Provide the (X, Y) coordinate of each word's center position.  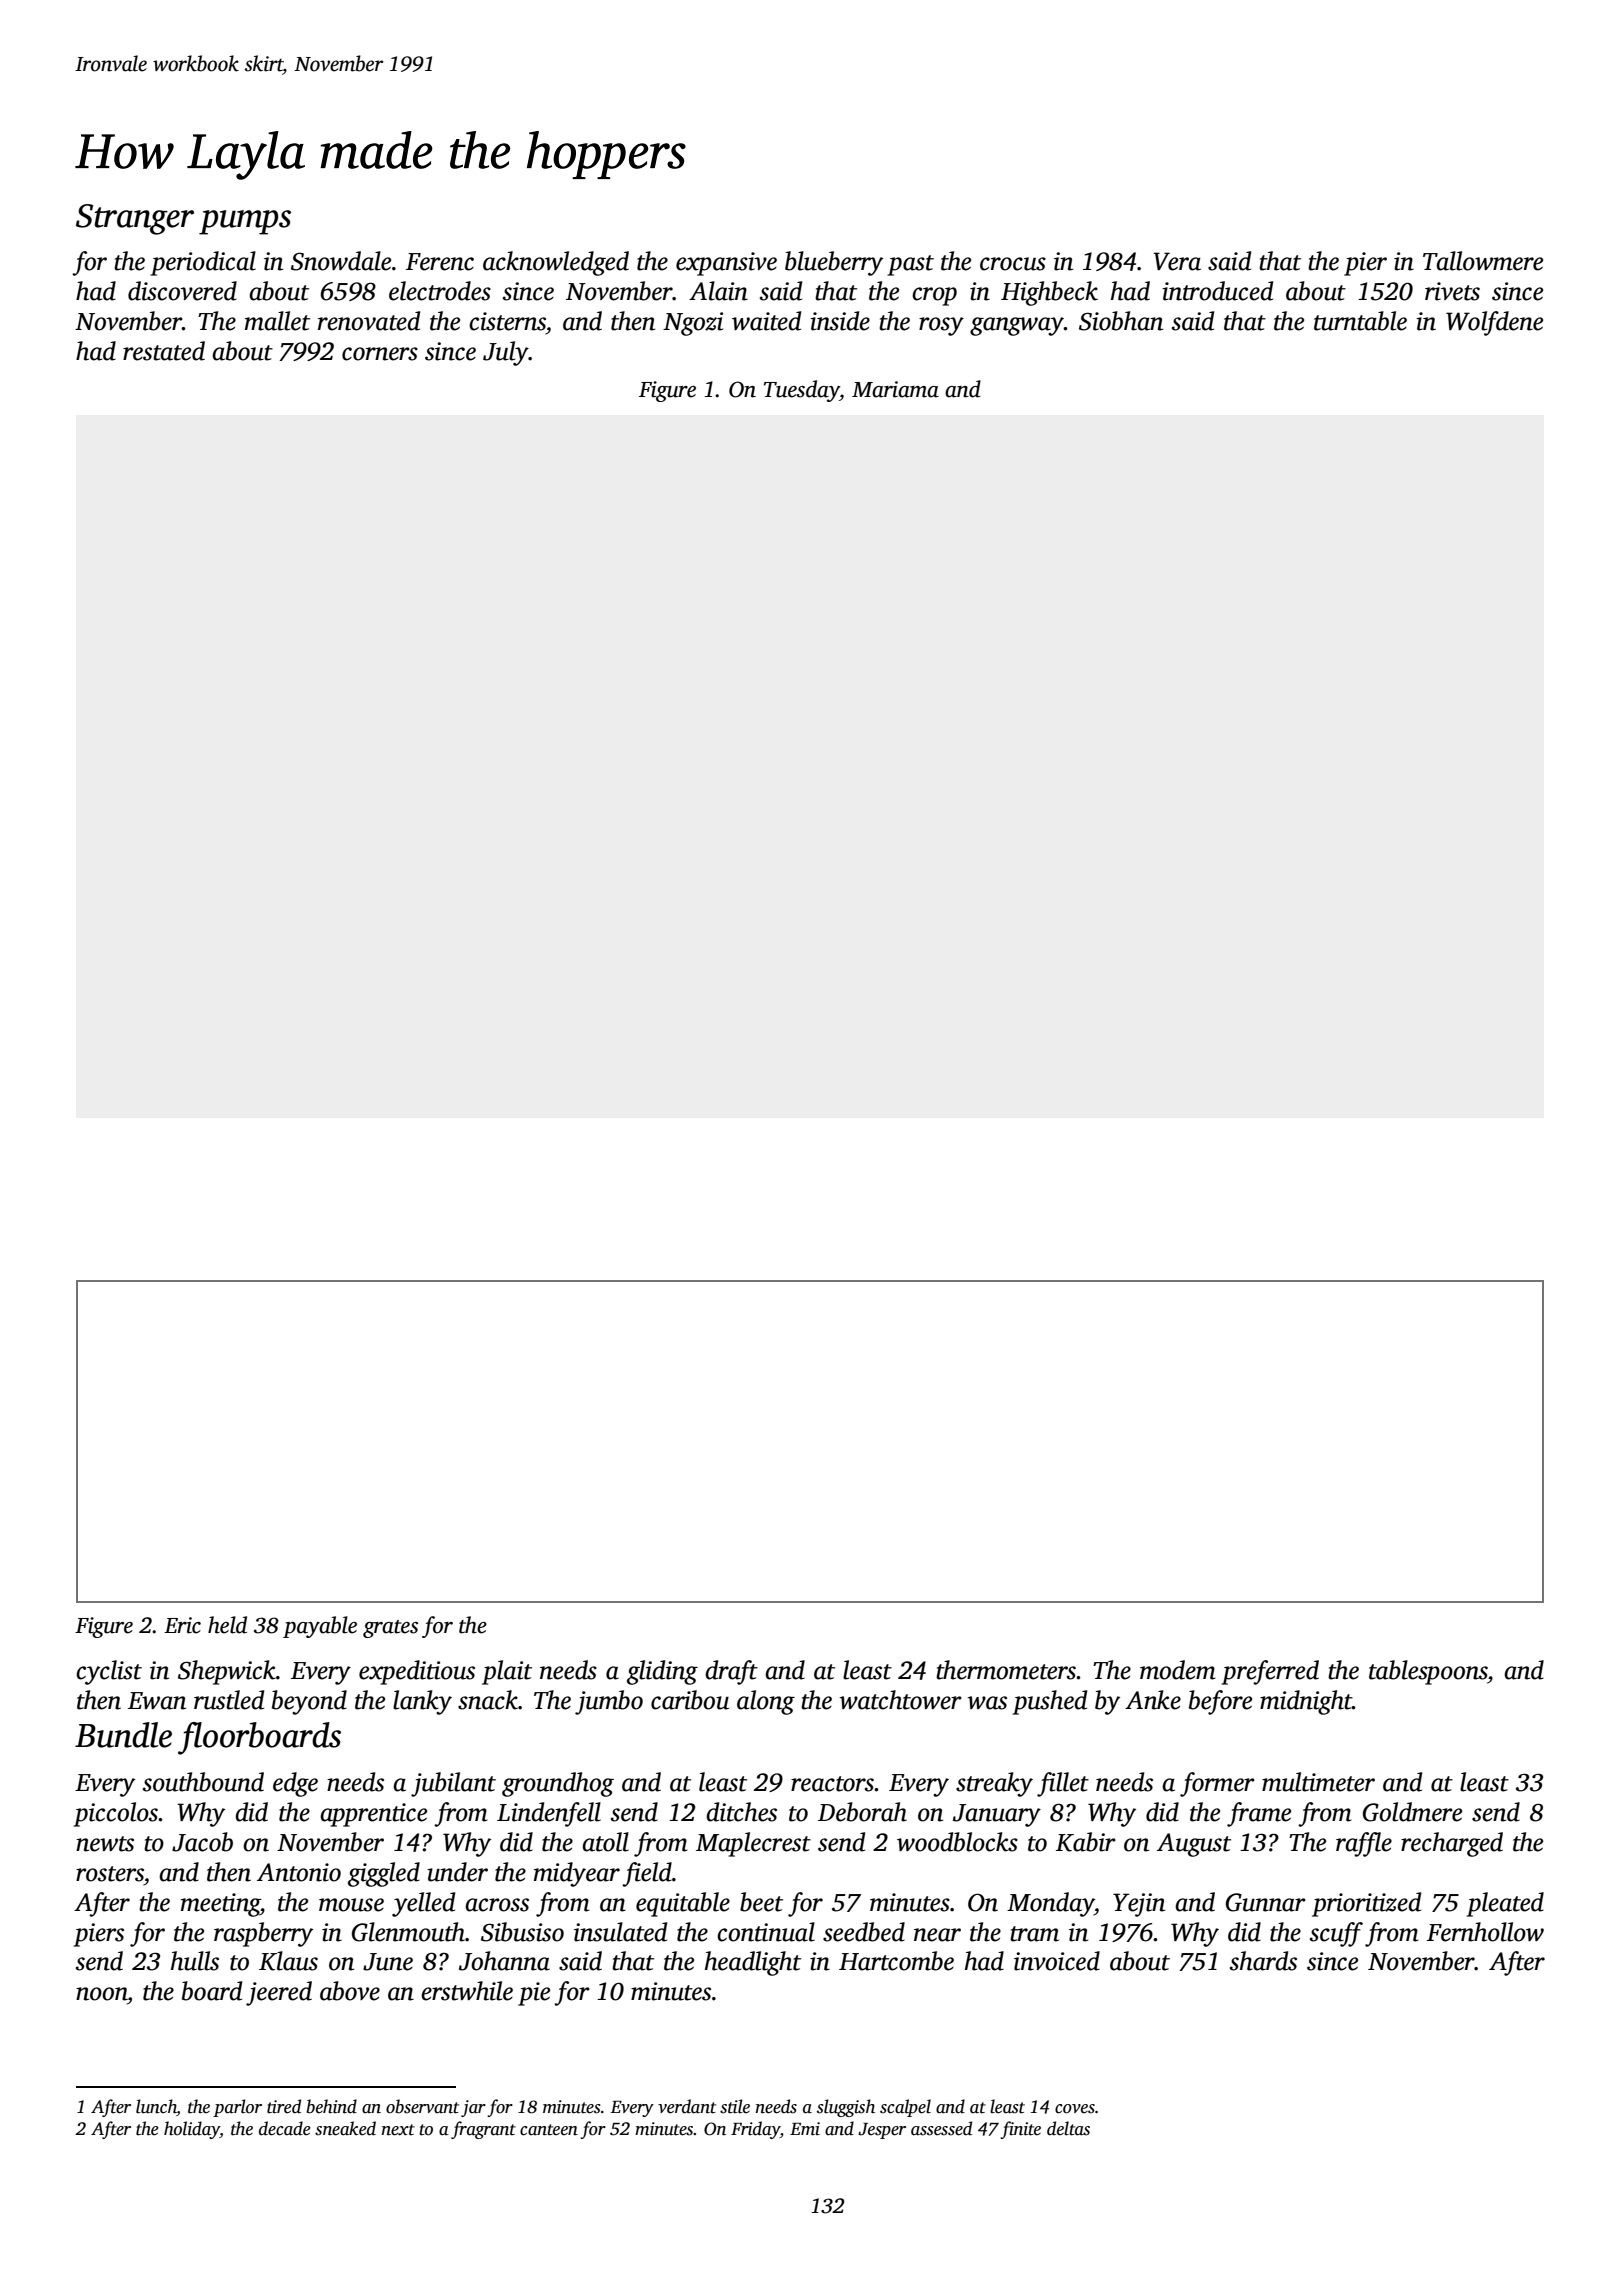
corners (380, 354)
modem (1178, 1670)
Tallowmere (1483, 261)
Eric (182, 1625)
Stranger (135, 219)
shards (1263, 1961)
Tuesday (802, 391)
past (911, 265)
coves (1075, 2109)
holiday (192, 2130)
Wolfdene (1494, 323)
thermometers (1006, 1670)
